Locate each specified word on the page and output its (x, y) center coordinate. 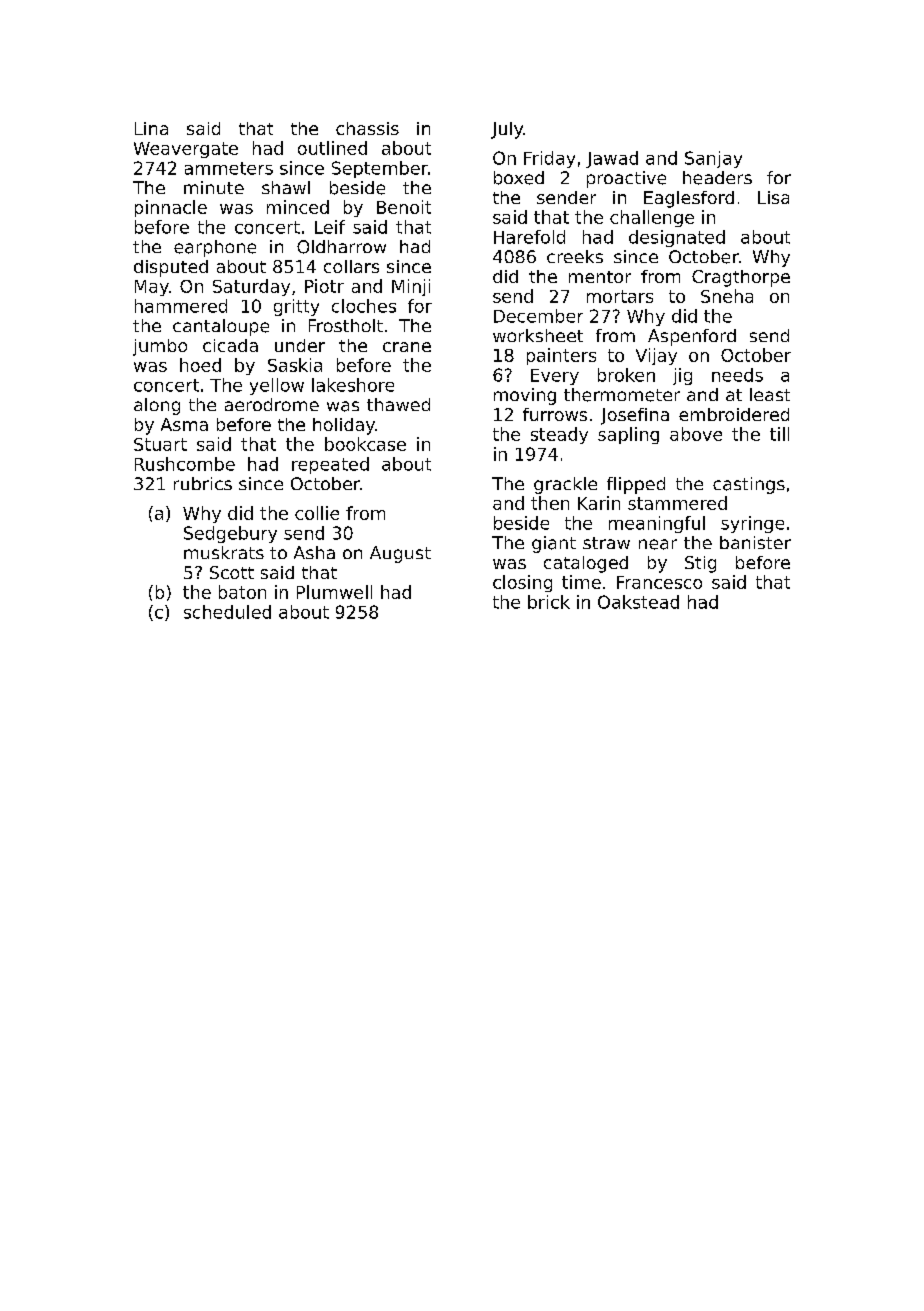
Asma (184, 424)
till (779, 434)
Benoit (404, 207)
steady (559, 435)
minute (214, 187)
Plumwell (334, 592)
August (400, 554)
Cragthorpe (741, 278)
